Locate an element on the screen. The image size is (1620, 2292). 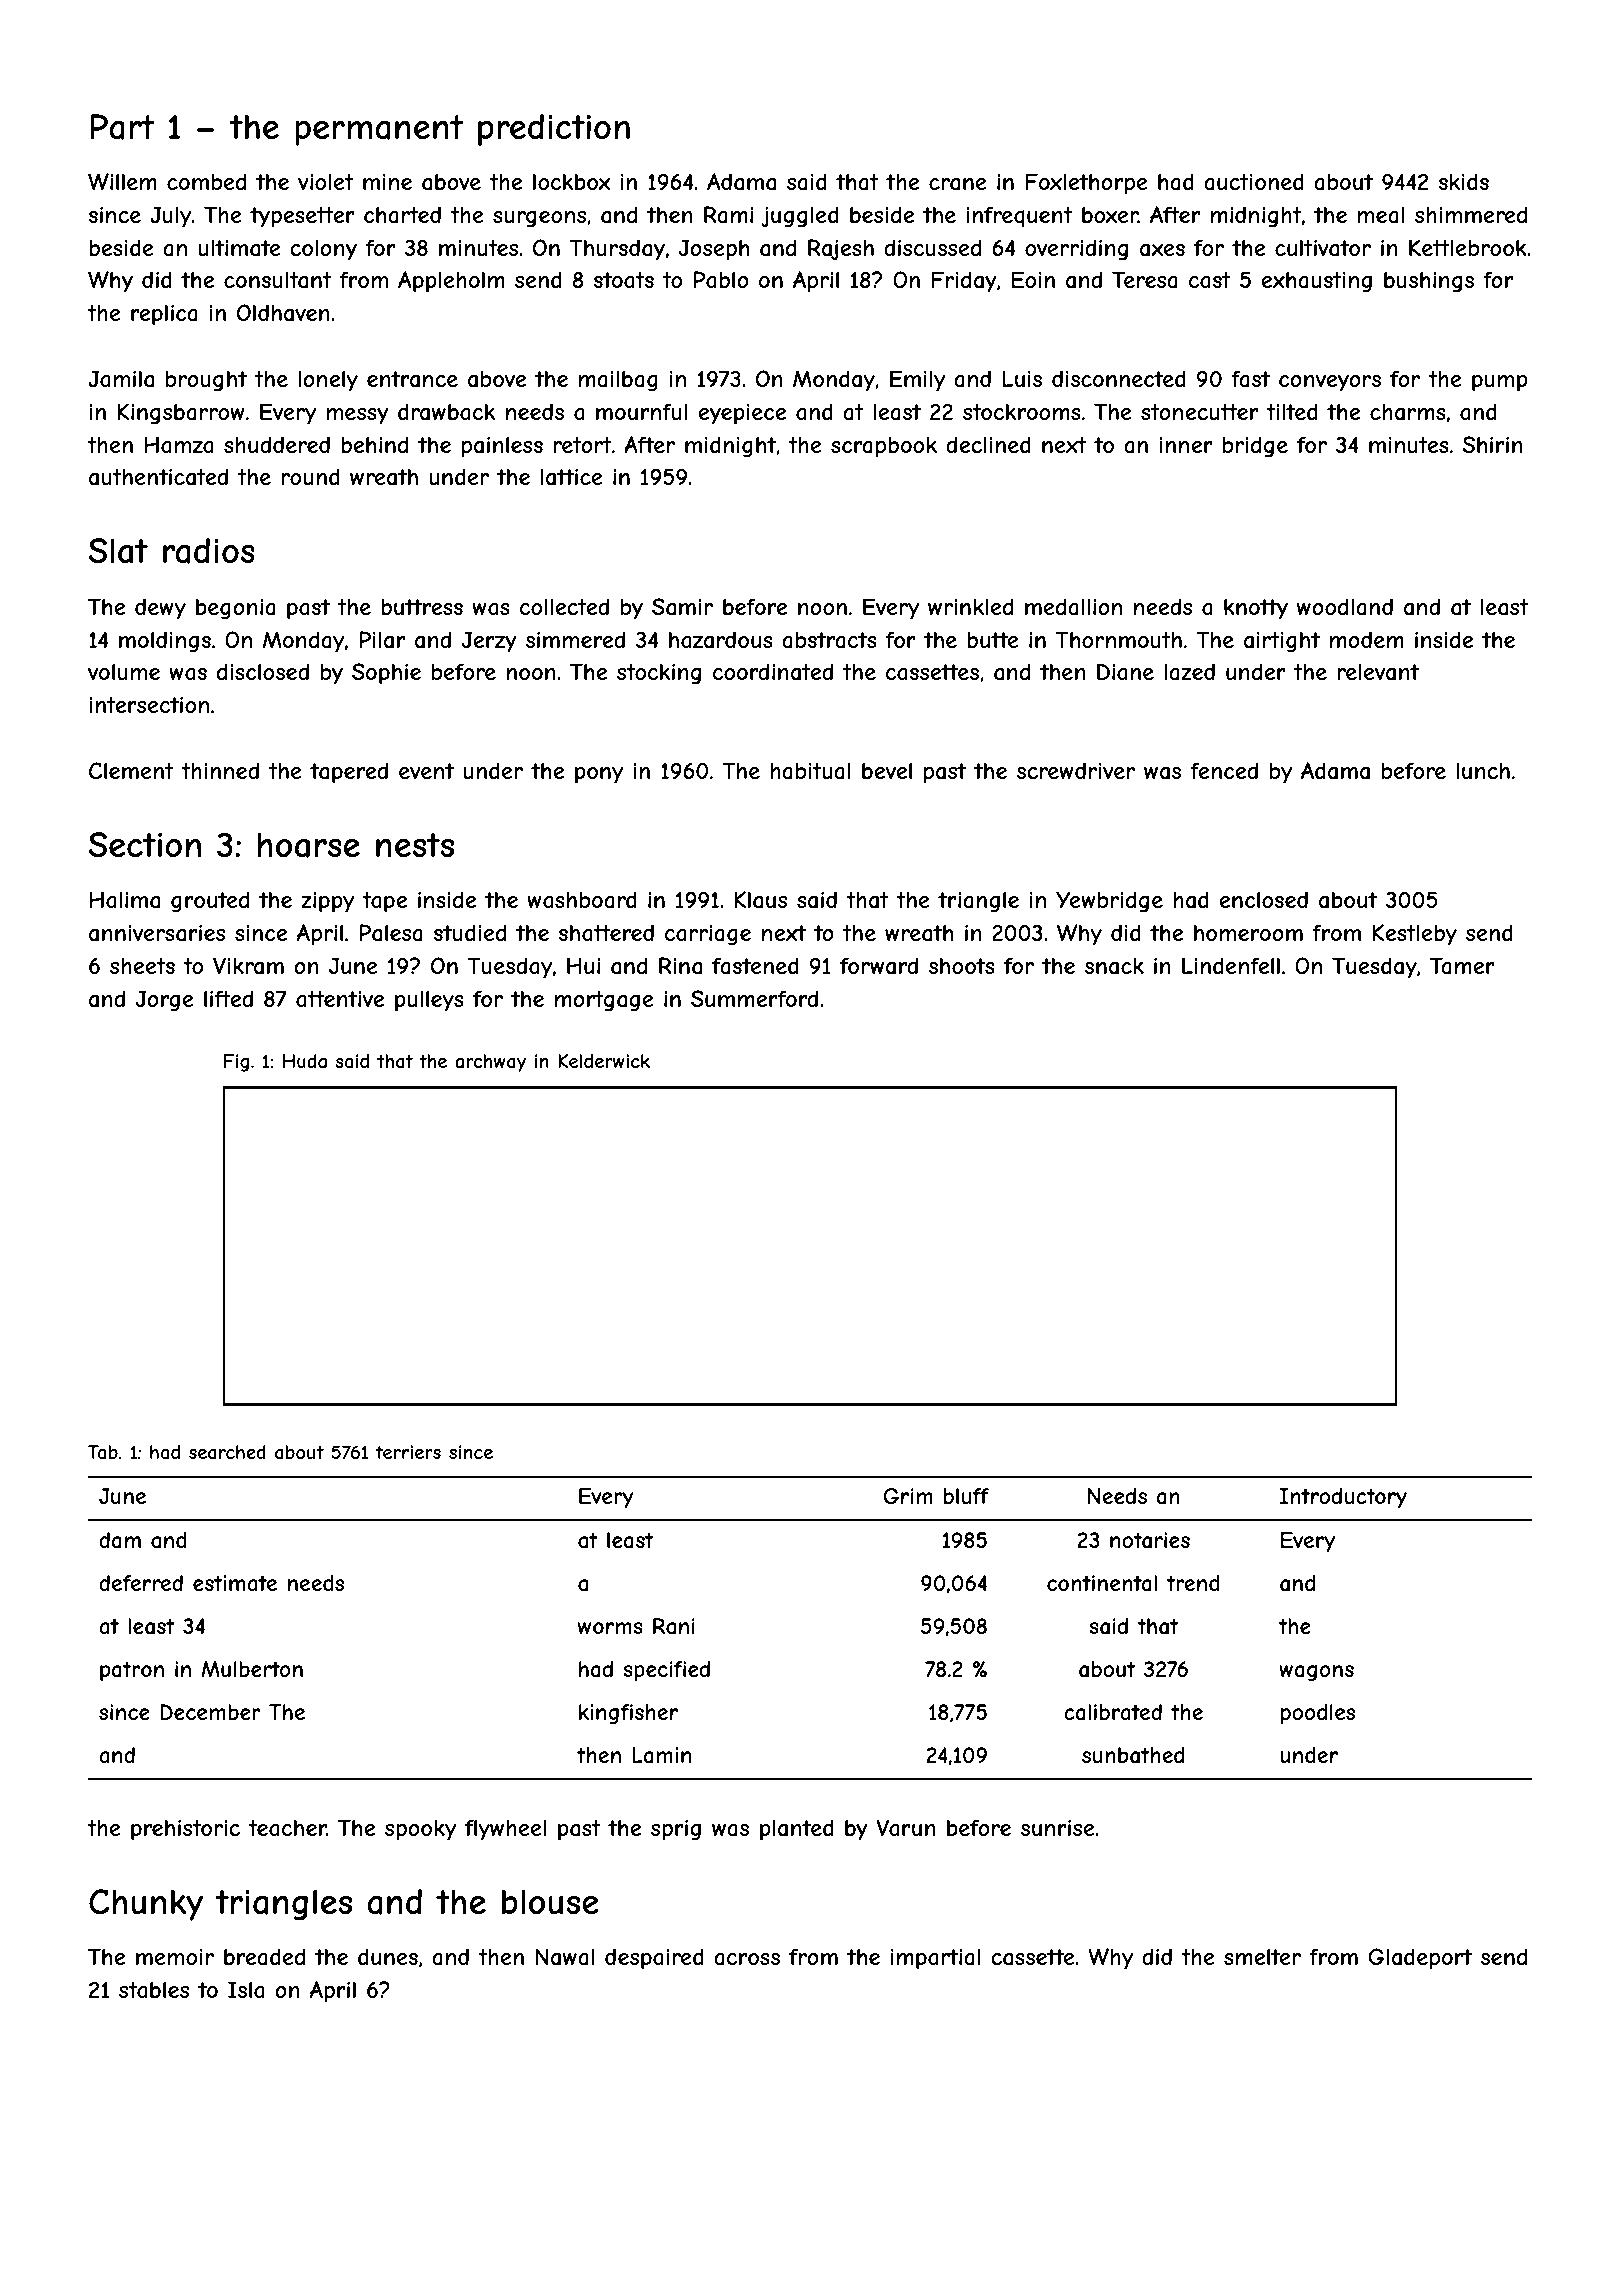
typesetter is located at coordinates (302, 217).
